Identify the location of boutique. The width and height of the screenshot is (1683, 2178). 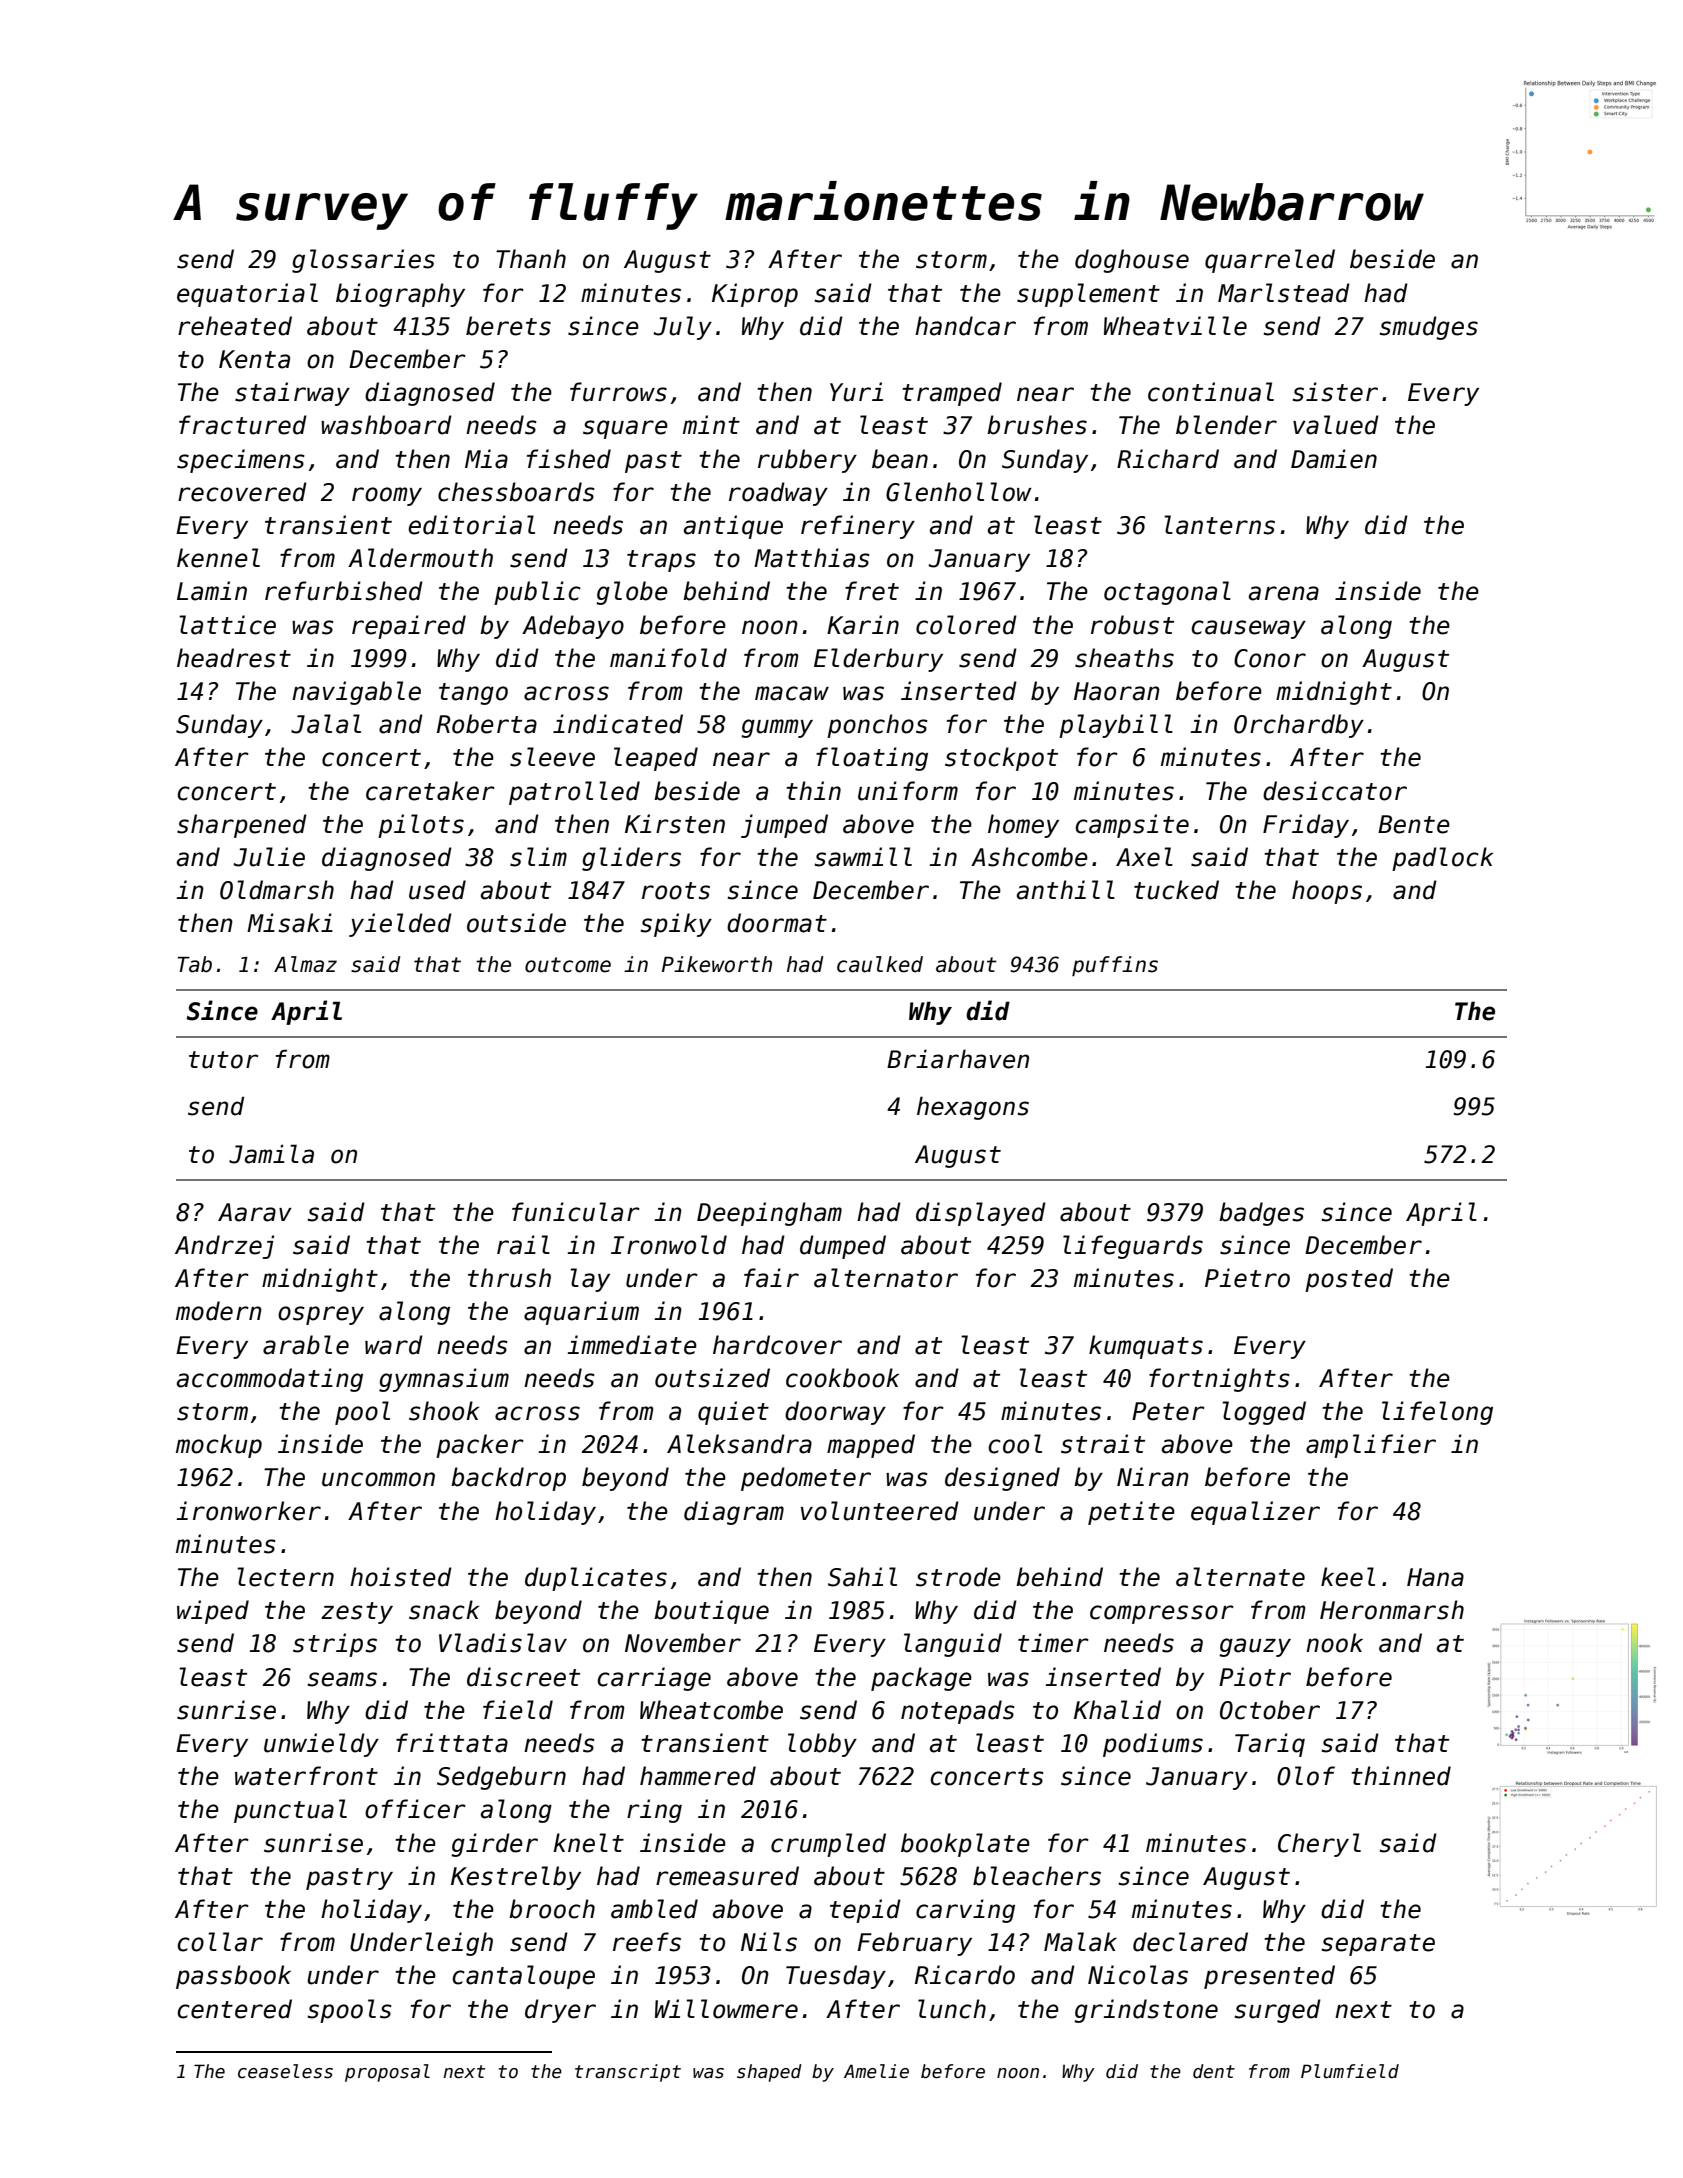
(711, 1612).
